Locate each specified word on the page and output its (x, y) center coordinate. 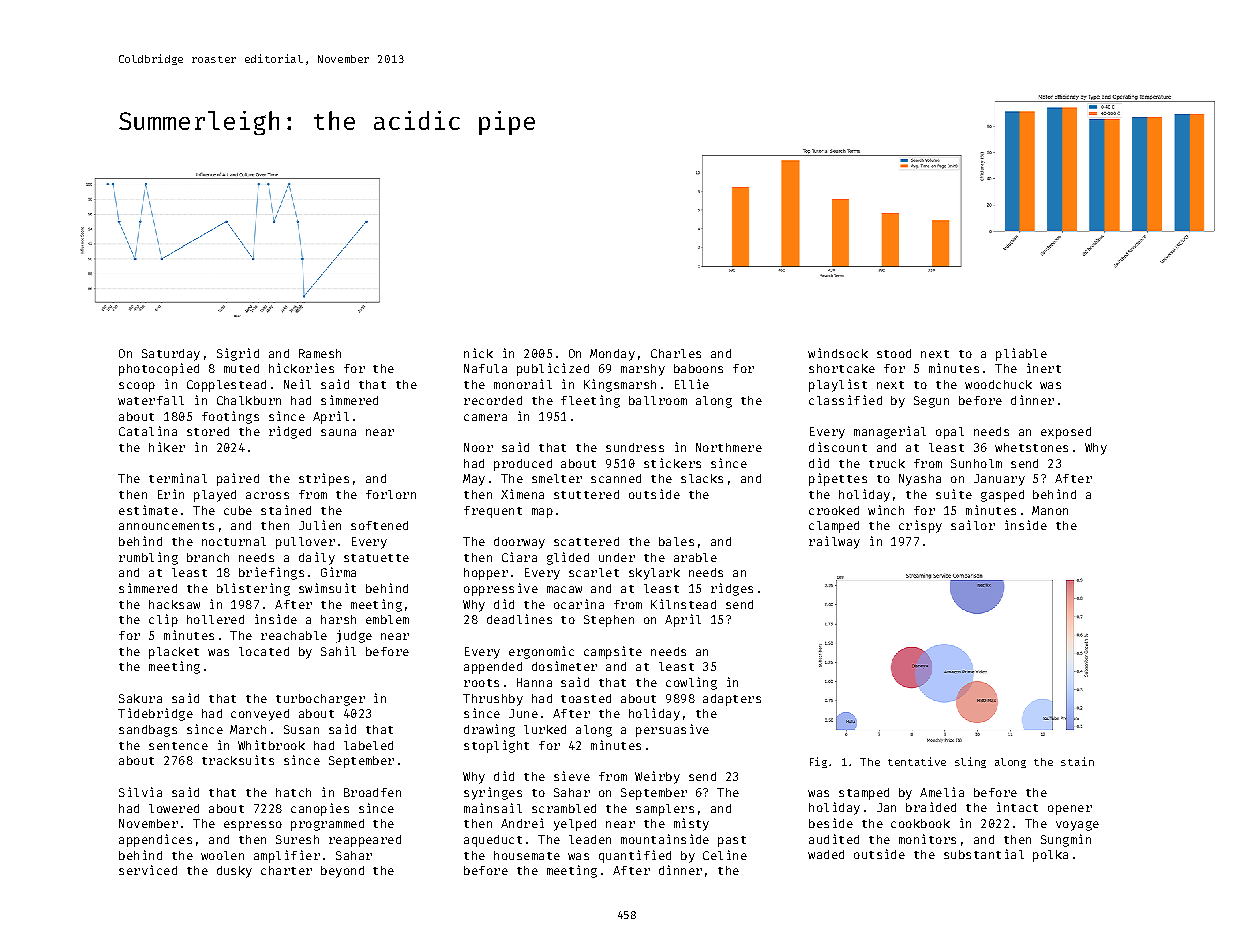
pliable (1021, 354)
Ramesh (320, 353)
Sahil (338, 651)
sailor (973, 525)
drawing (489, 730)
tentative (917, 761)
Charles (676, 353)
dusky (234, 872)
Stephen (609, 621)
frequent (493, 512)
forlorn (391, 494)
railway (834, 542)
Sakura (140, 698)
